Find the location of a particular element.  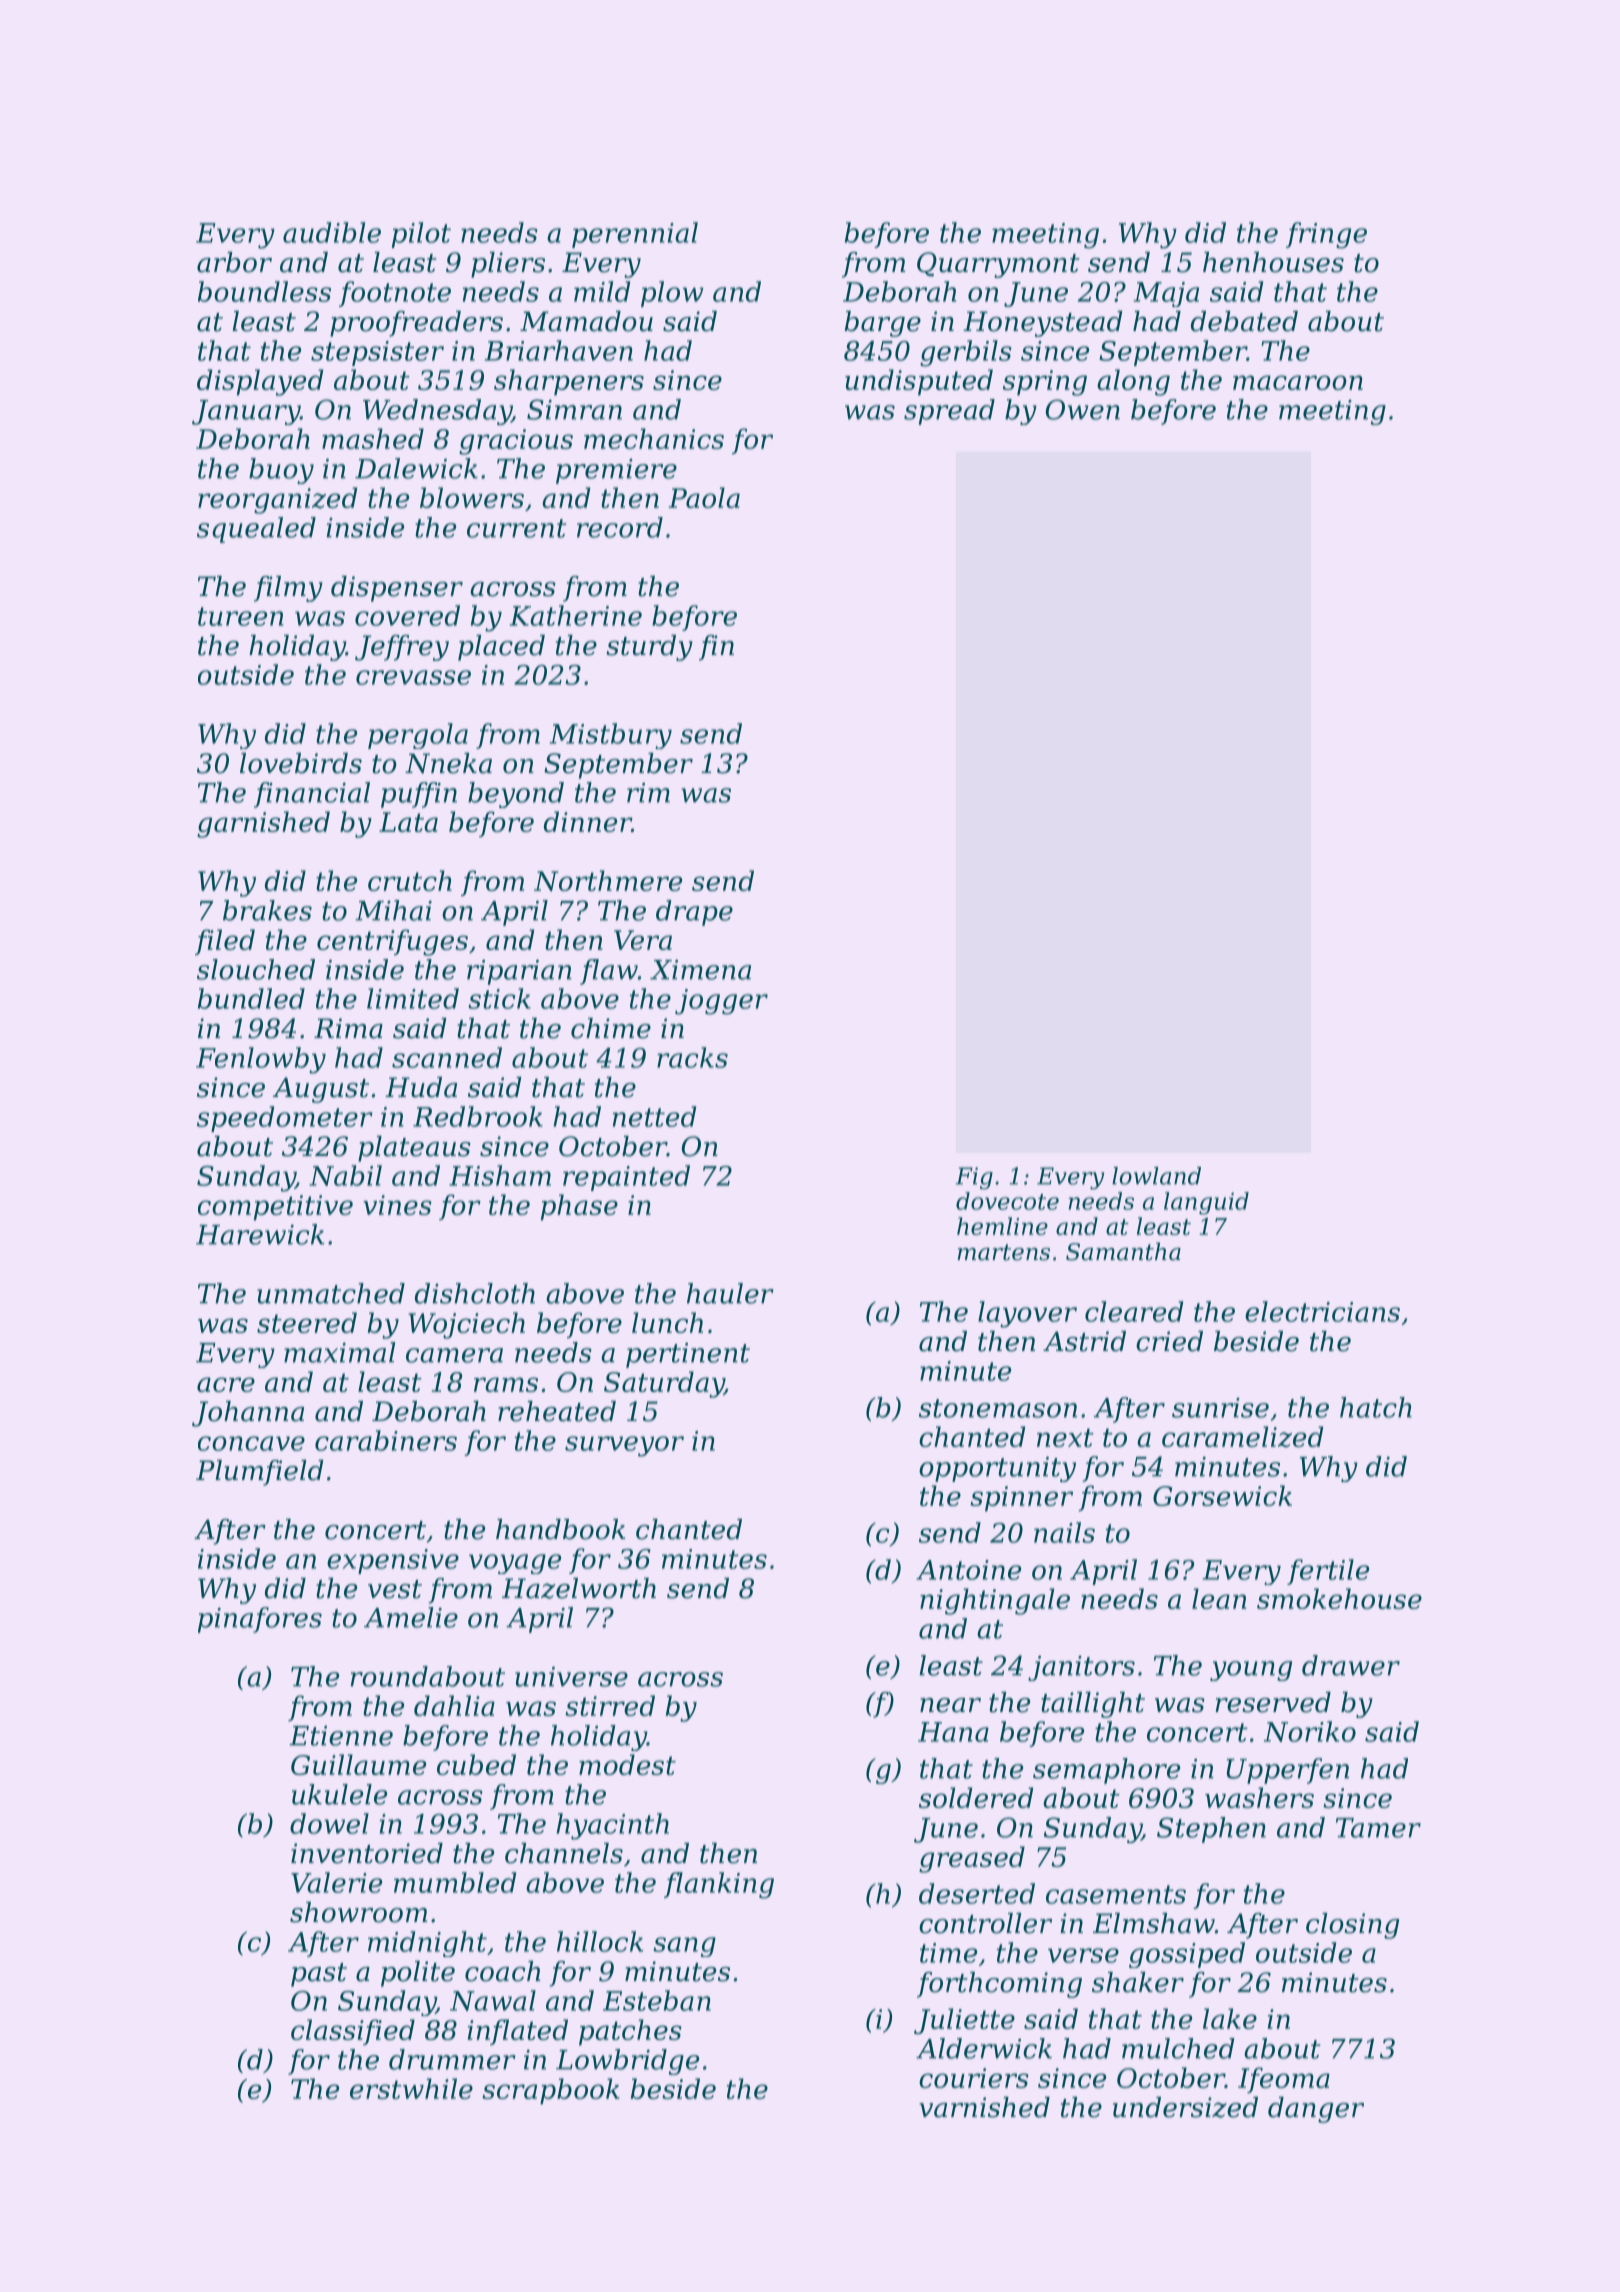

Elmshaw is located at coordinates (1154, 1923).
